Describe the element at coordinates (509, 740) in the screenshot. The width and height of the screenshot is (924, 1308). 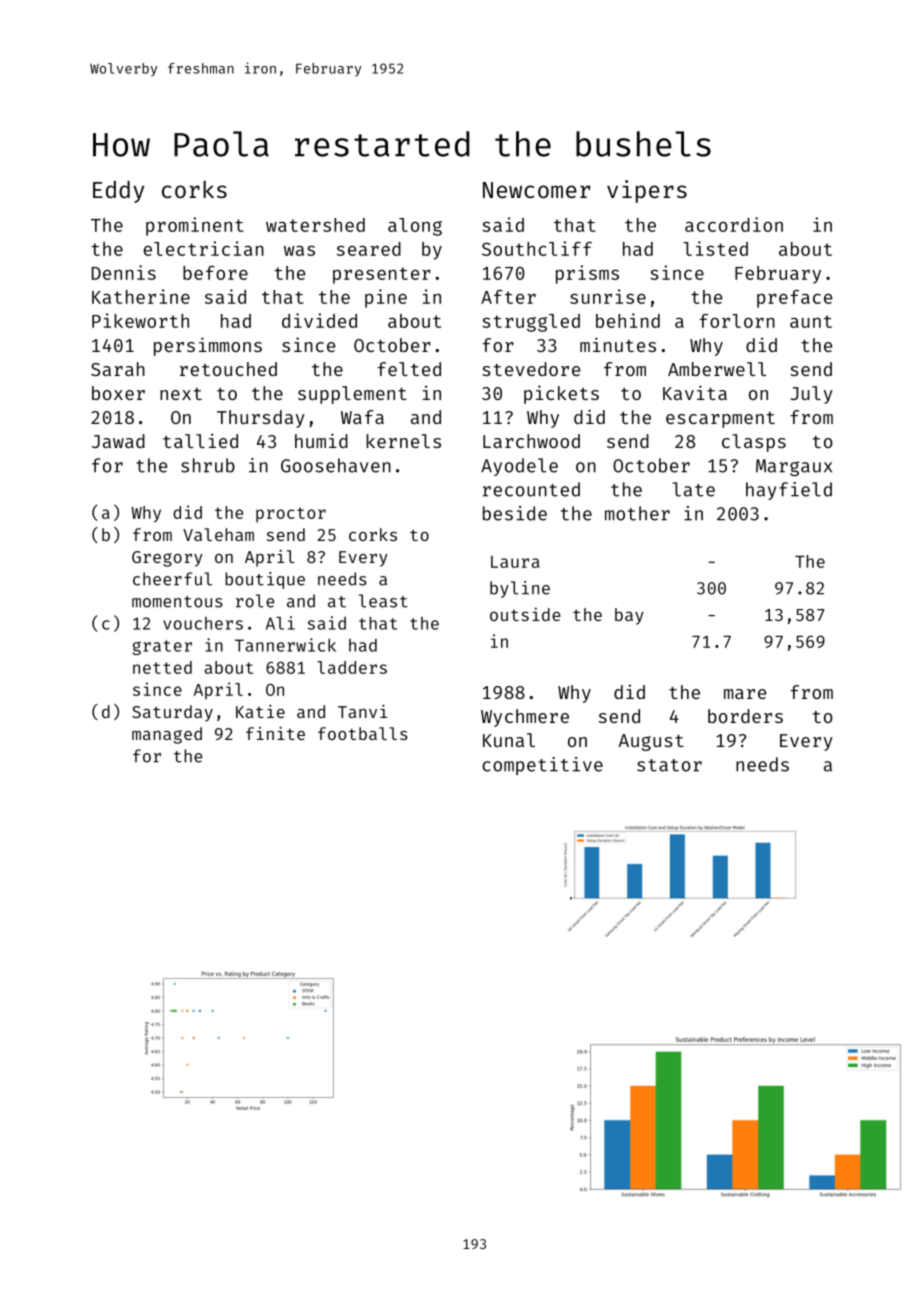
I see `Kunal` at that location.
